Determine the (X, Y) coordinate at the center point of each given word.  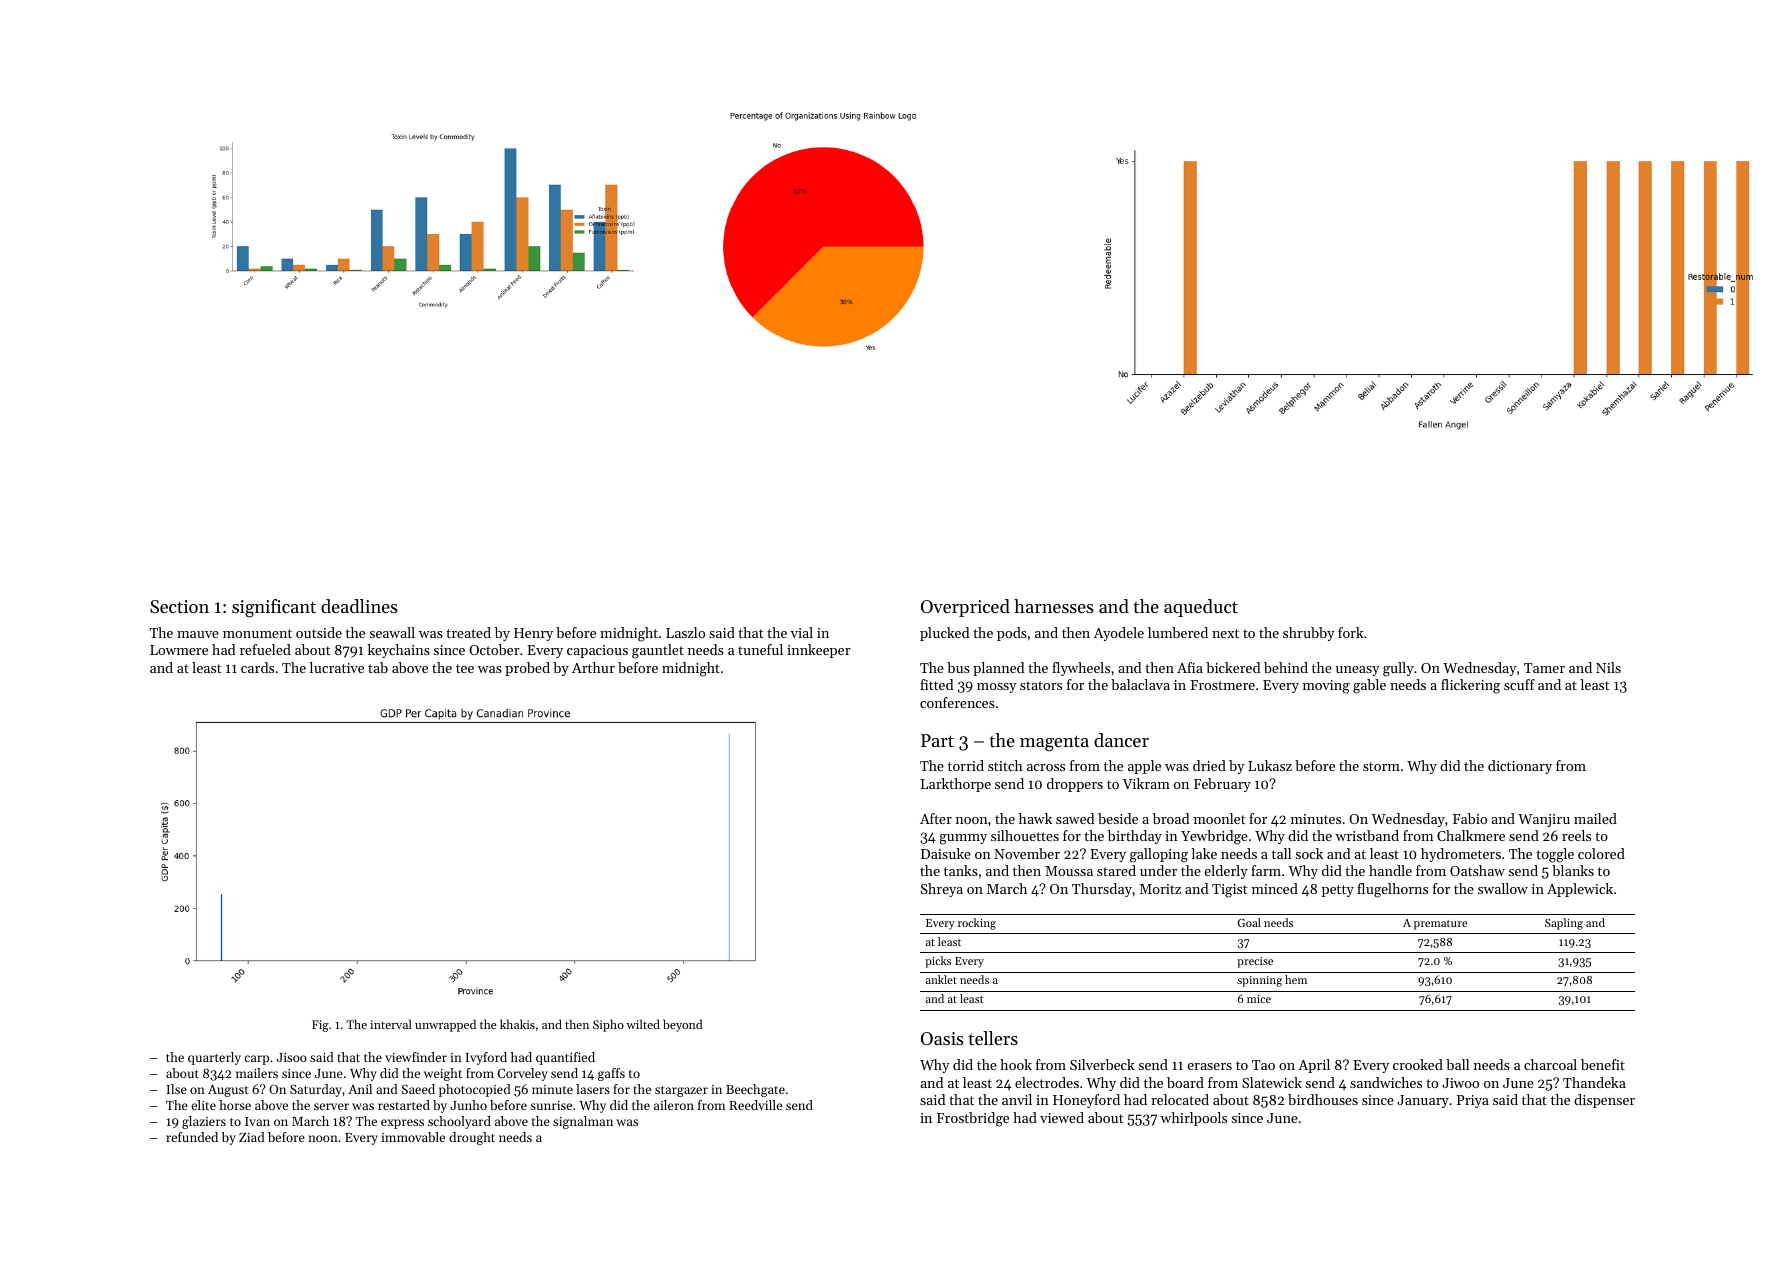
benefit (1603, 1064)
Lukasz (1270, 765)
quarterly (214, 1058)
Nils (1608, 667)
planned (998, 669)
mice (1259, 999)
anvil (1017, 1099)
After (936, 818)
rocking (977, 924)
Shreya (942, 890)
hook (1016, 1064)
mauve (198, 634)
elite (203, 1105)
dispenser (1604, 1101)
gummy (963, 839)
